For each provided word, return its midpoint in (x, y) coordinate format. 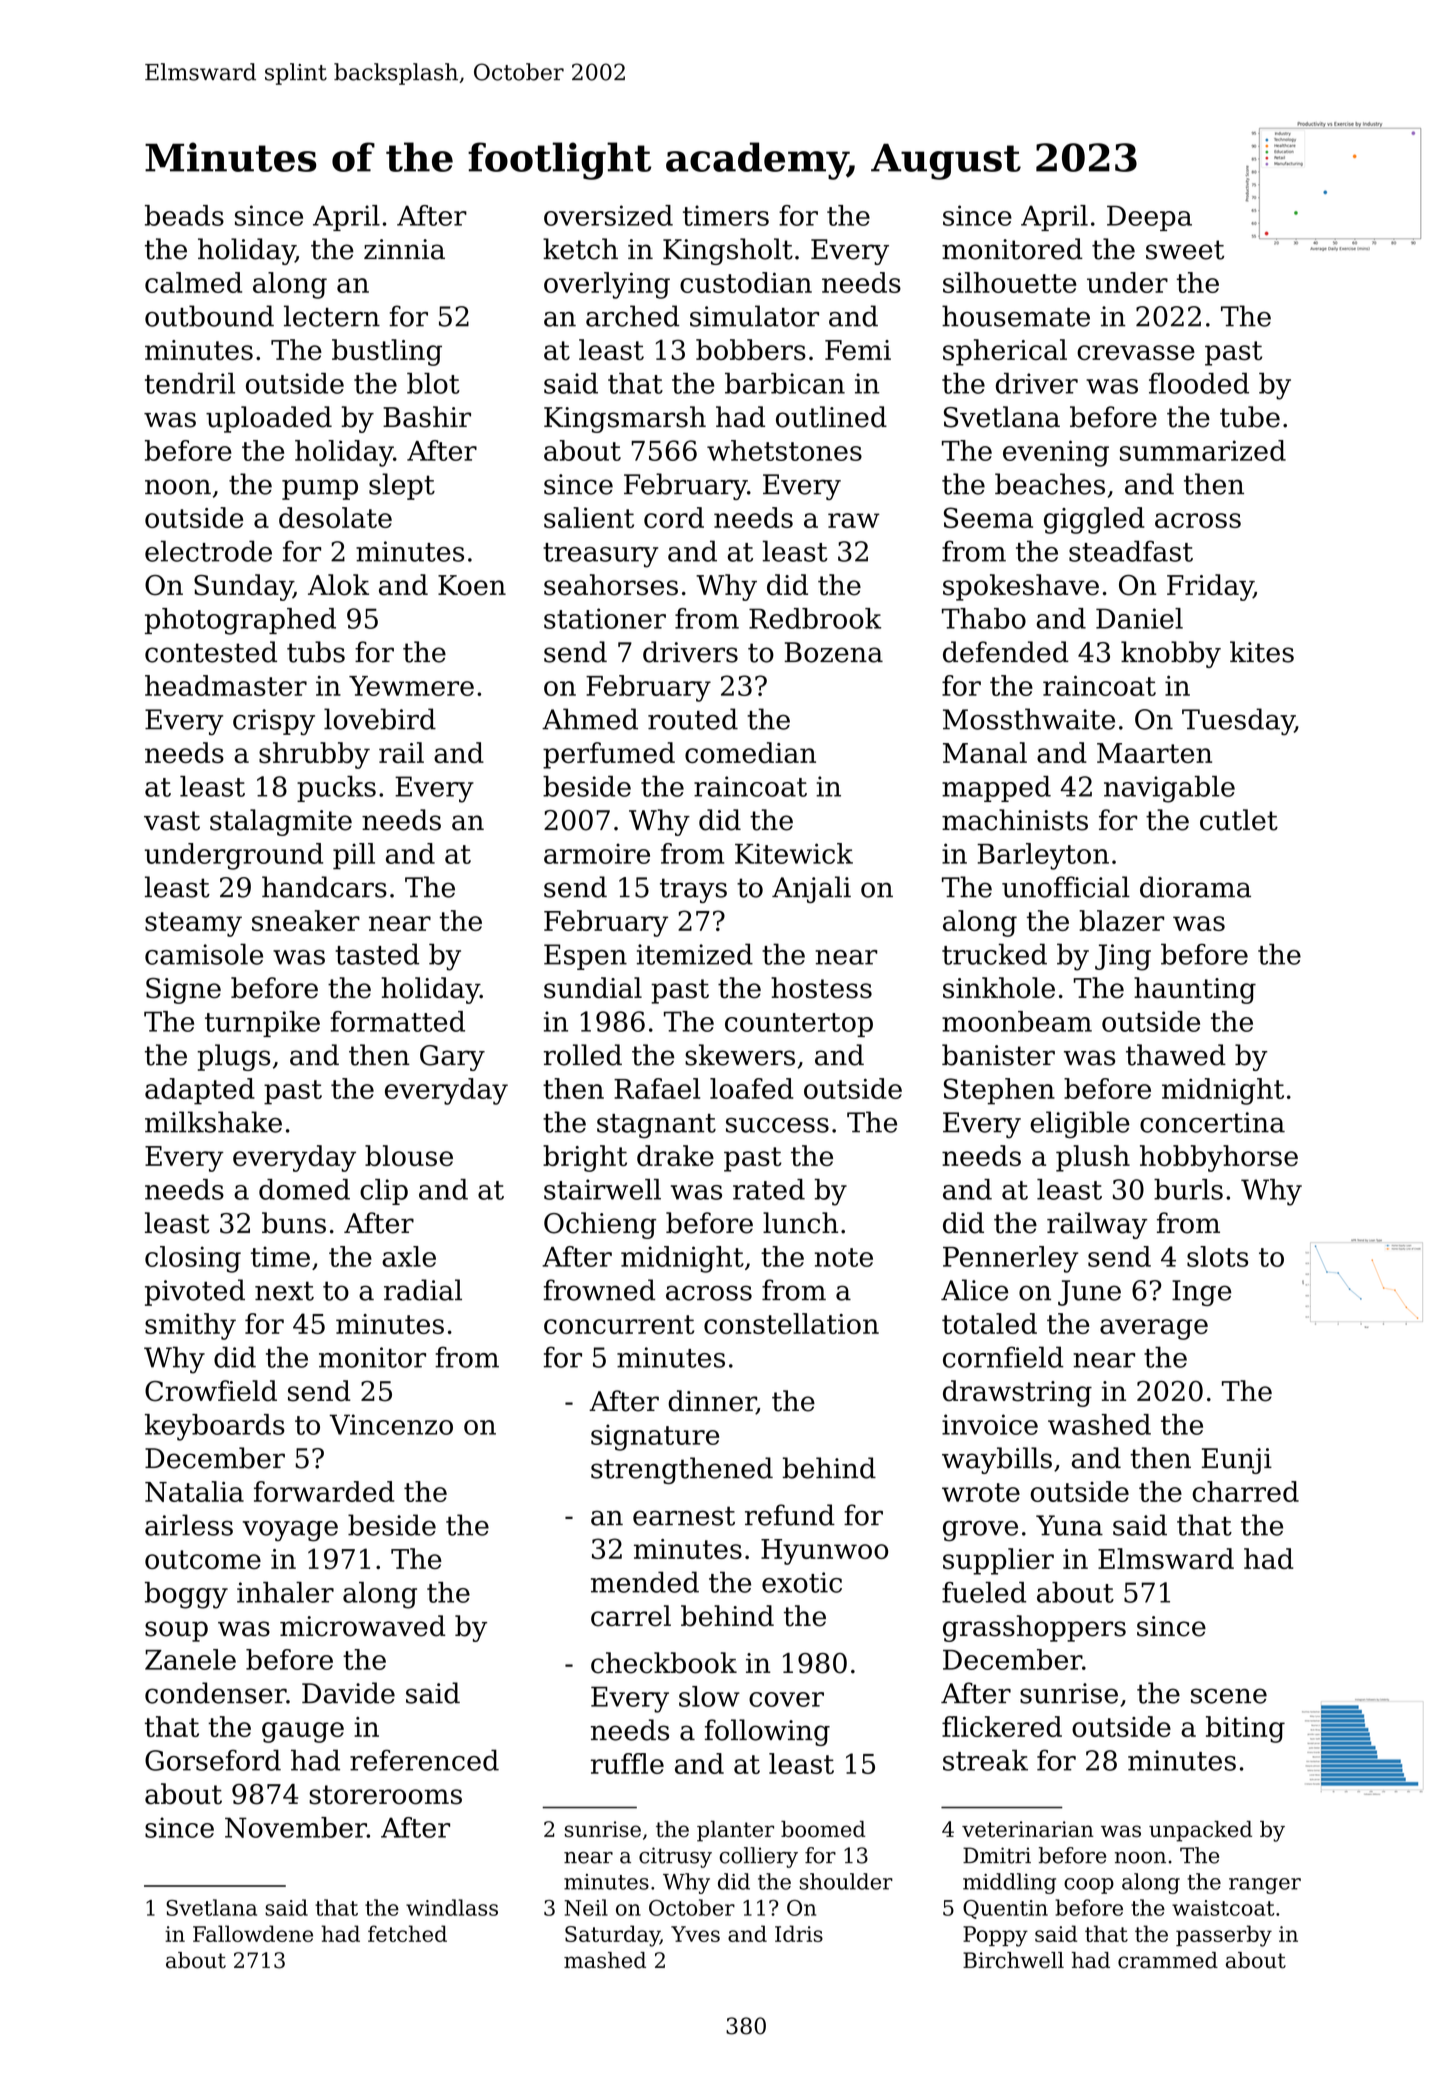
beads (184, 215)
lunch (800, 1223)
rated (769, 1189)
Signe (183, 991)
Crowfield (211, 1391)
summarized (1203, 450)
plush (1093, 1158)
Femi (858, 350)
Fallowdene (253, 1933)
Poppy (995, 1936)
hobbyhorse (1219, 1158)
